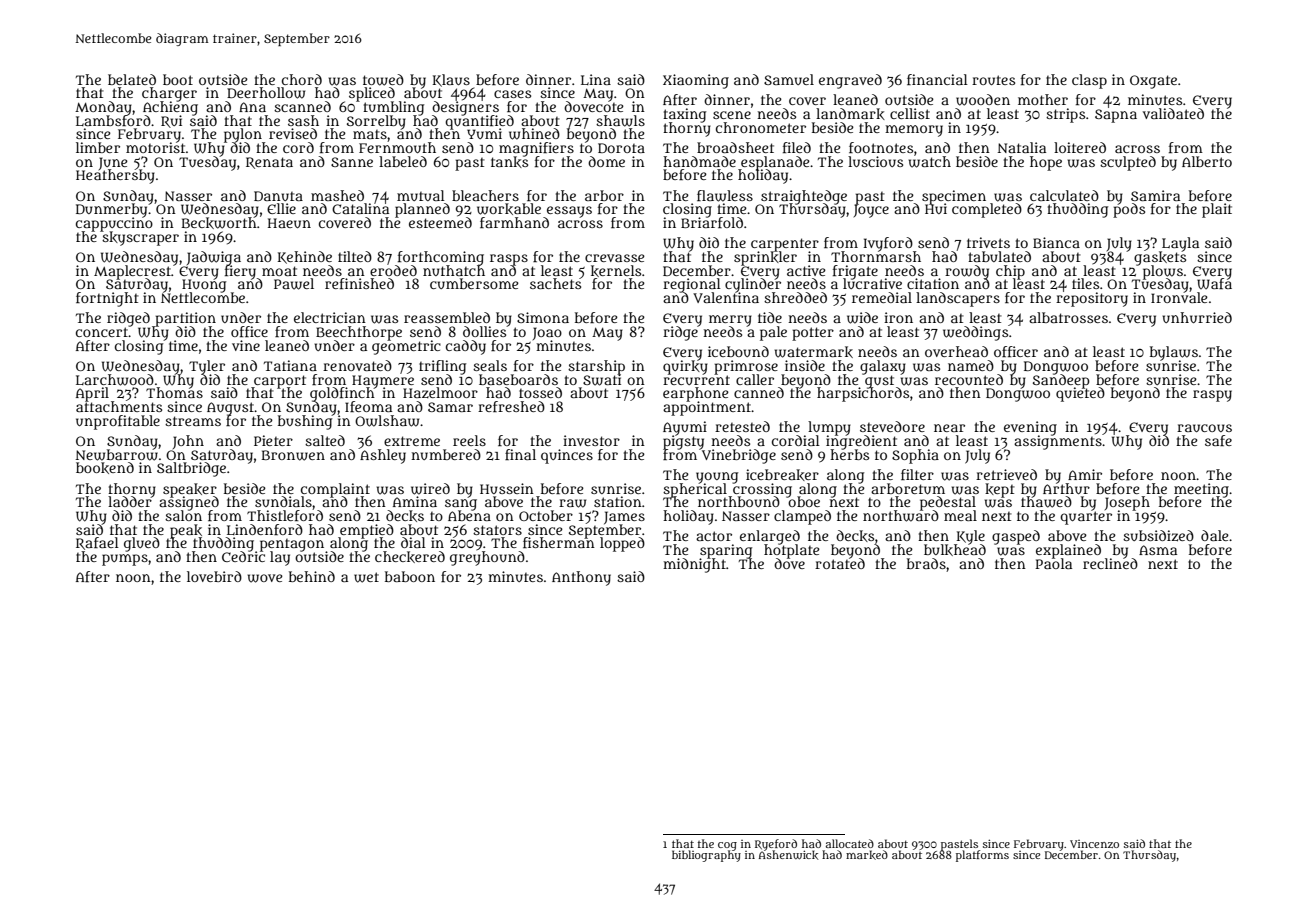 The width and height of the screenshot is (1308, 924). Describe the element at coordinates (581, 578) in the screenshot. I see `Anthony` at that location.
